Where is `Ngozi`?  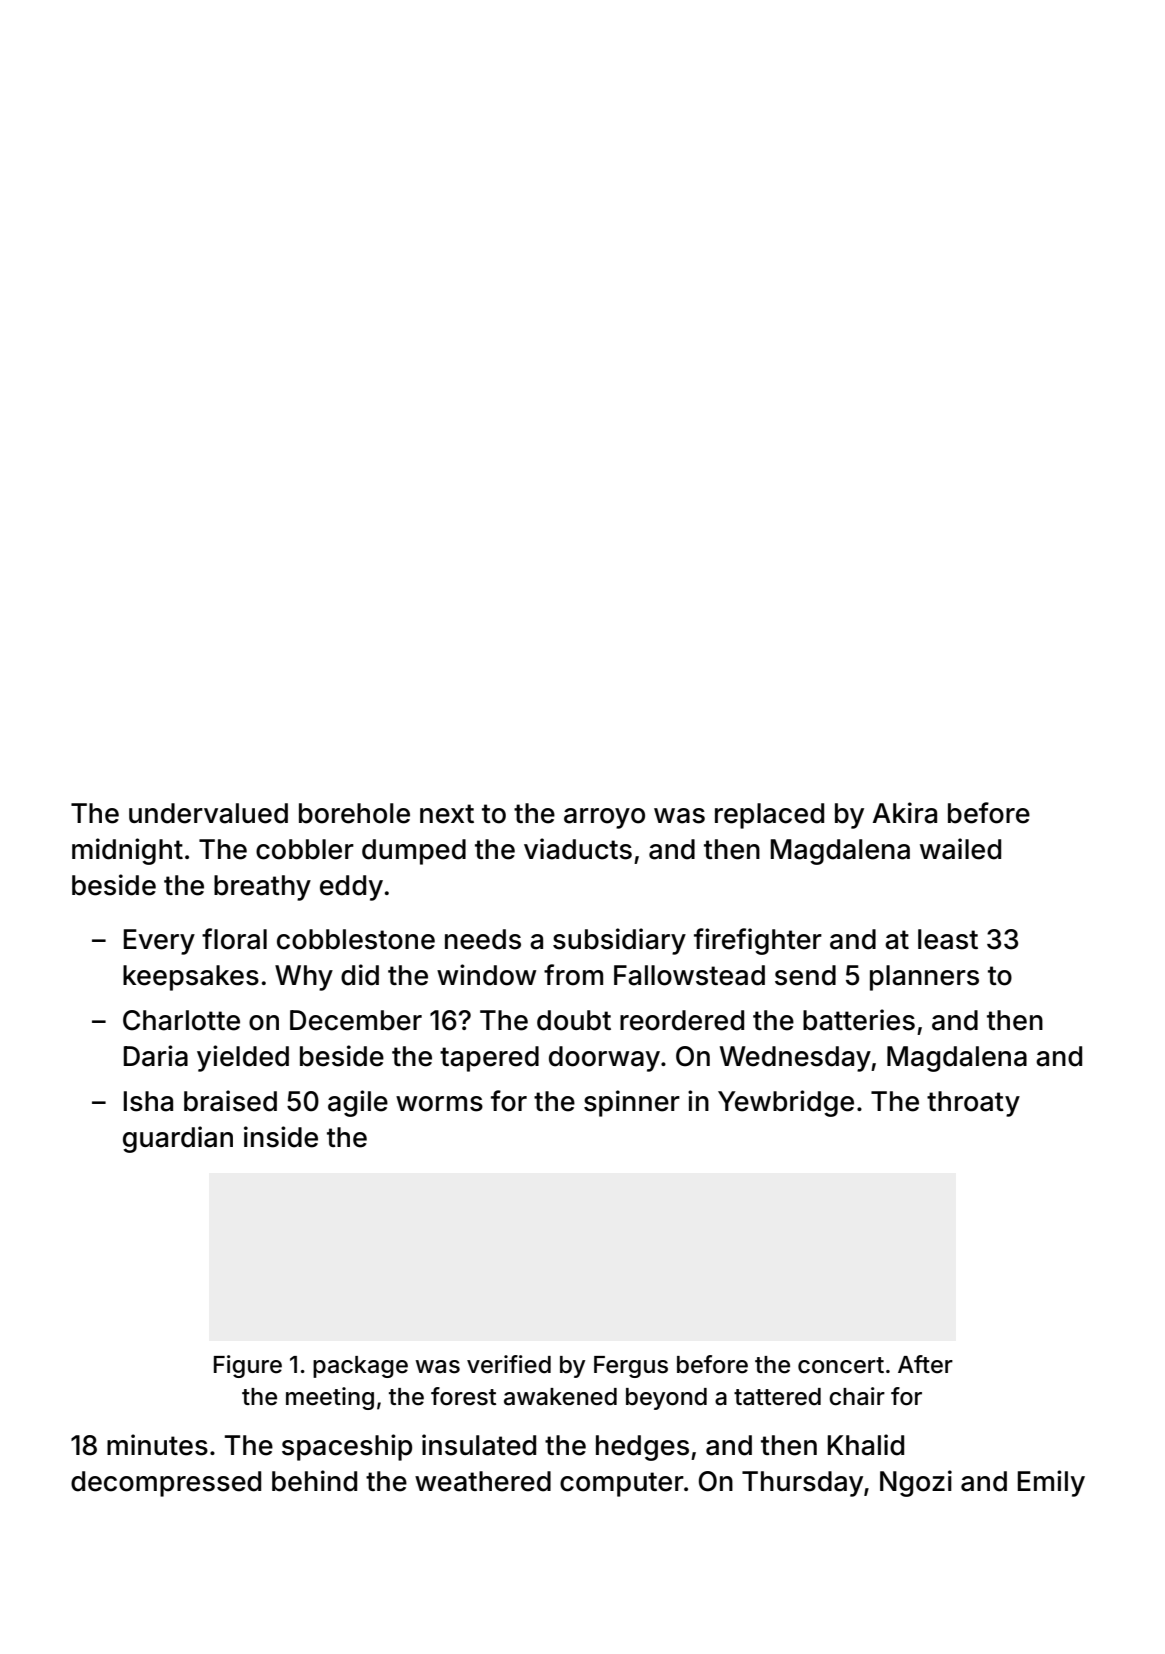 Ngozi is located at coordinates (916, 1483).
